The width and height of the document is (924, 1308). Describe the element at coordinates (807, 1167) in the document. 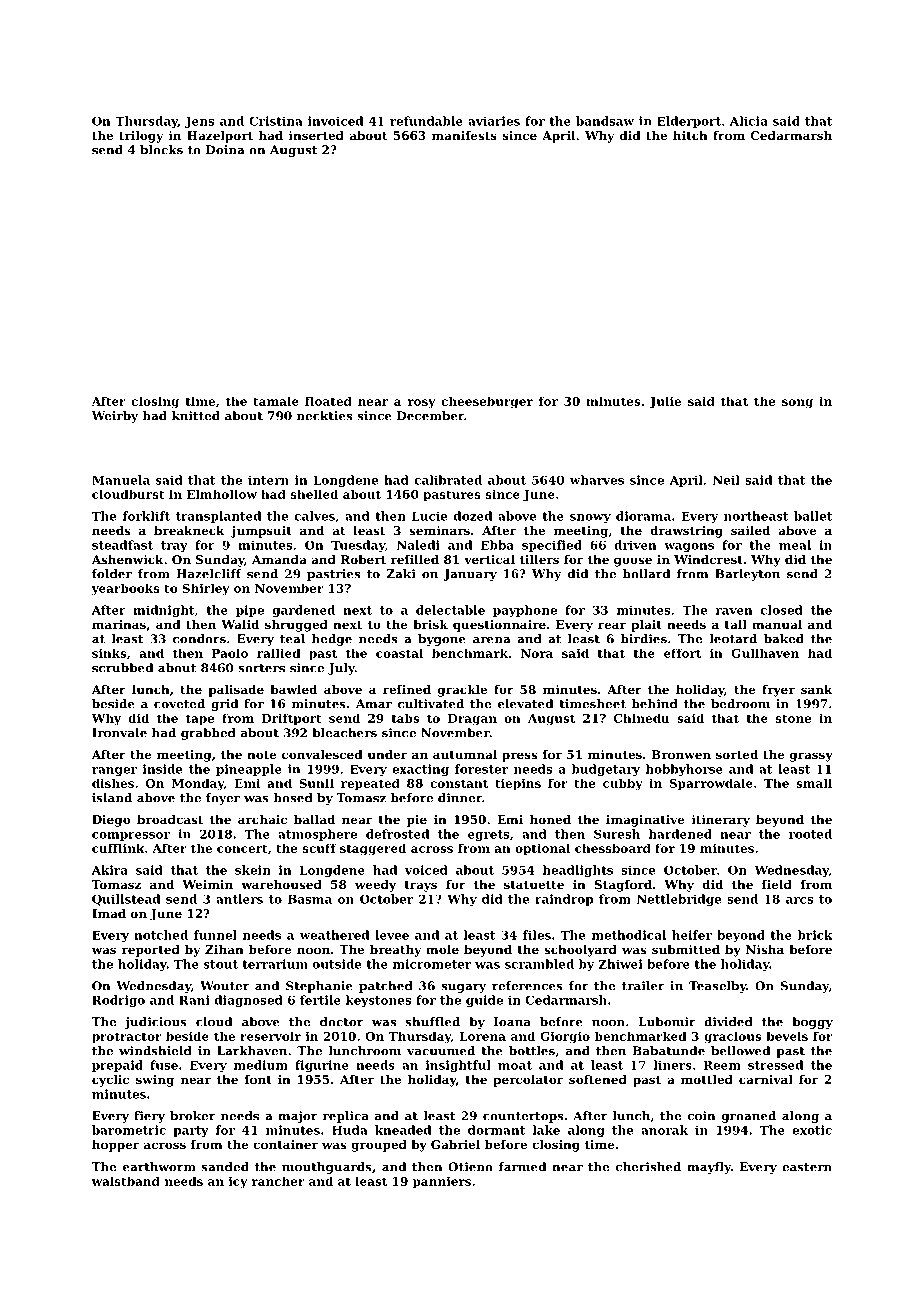

I see `eastern` at that location.
